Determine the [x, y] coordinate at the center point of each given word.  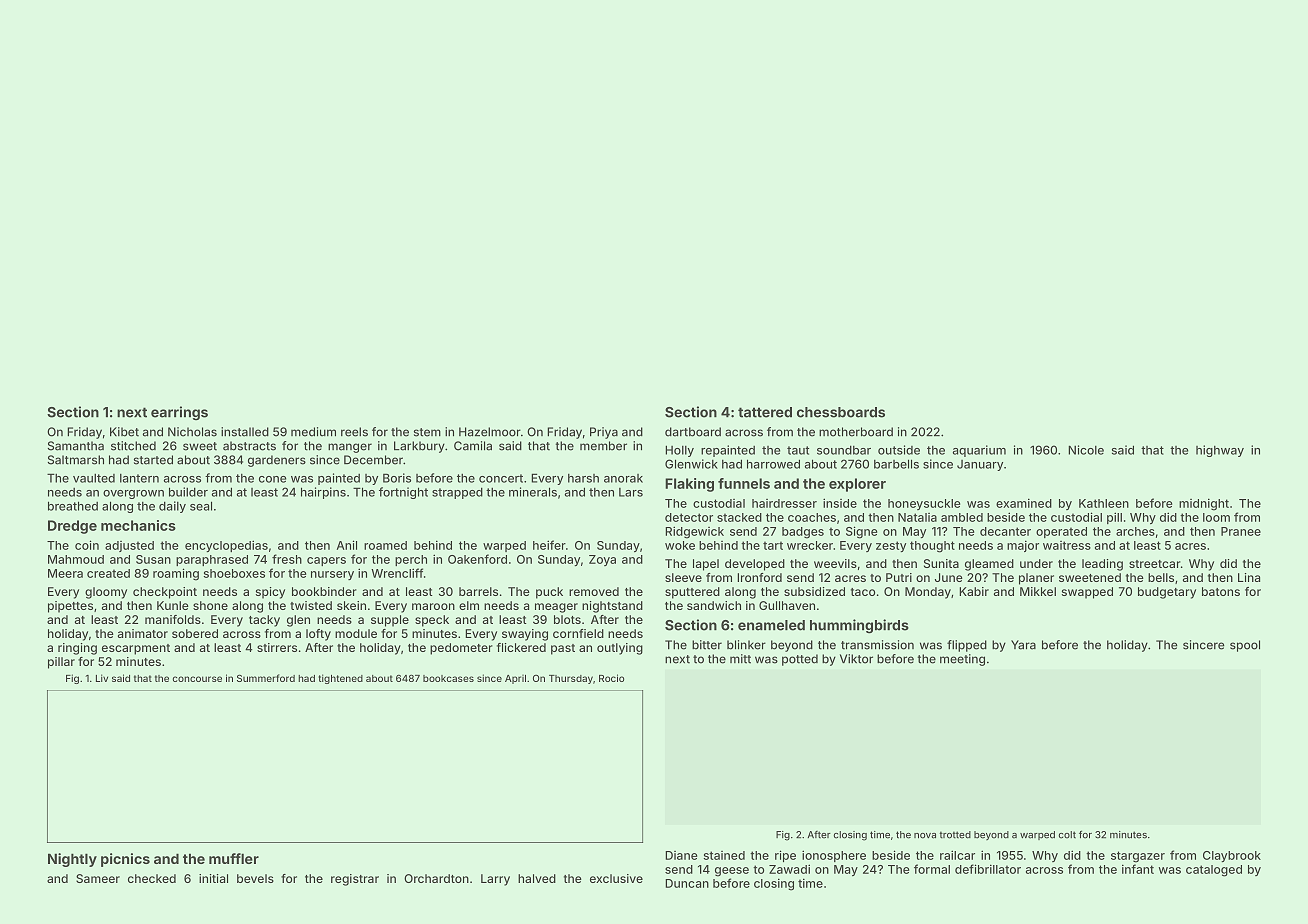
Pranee [1241, 531]
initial [213, 878]
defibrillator [988, 869]
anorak [623, 478]
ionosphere [834, 856]
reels [354, 432]
